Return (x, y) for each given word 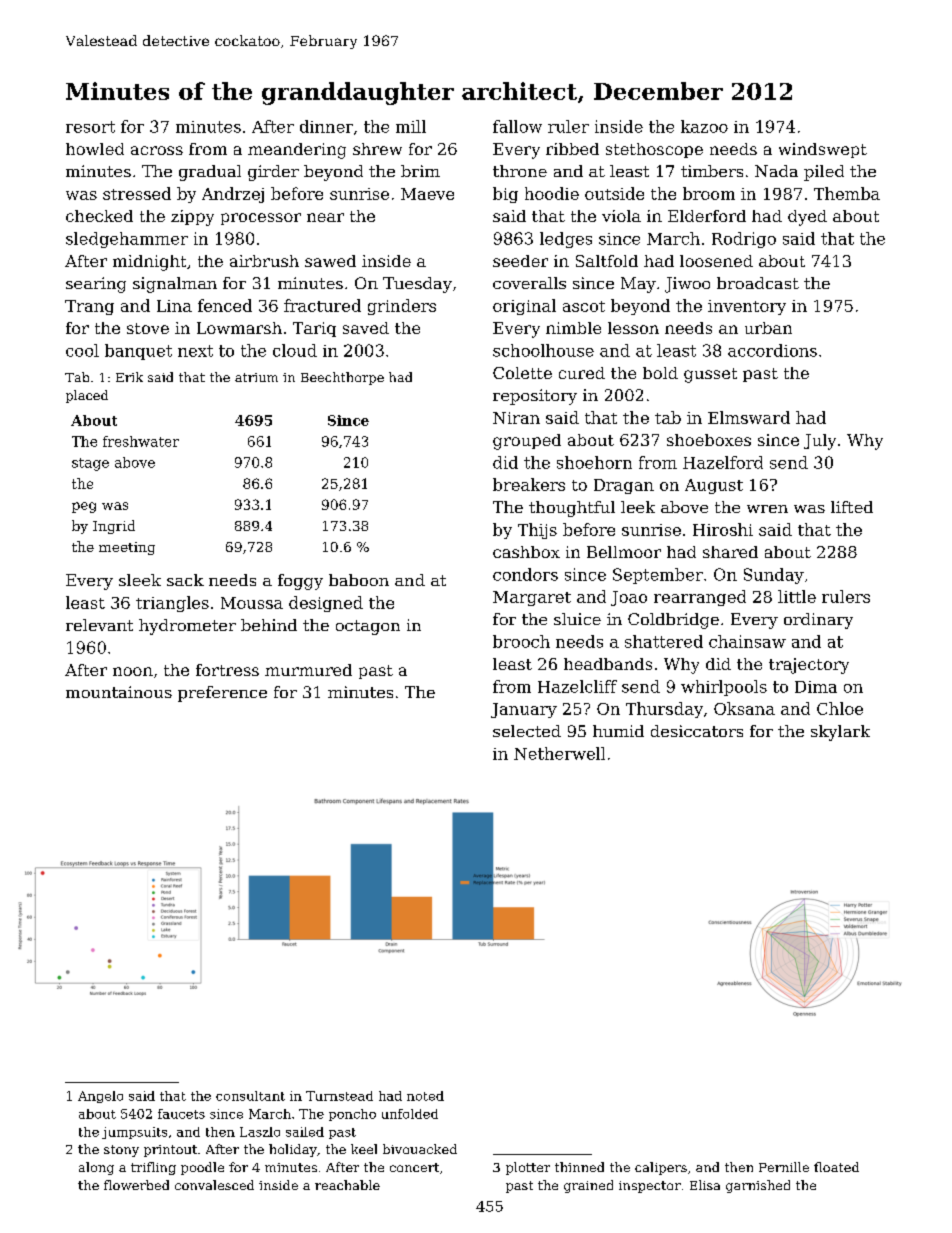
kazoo (704, 126)
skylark (840, 733)
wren (767, 509)
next (195, 351)
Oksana (744, 708)
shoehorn (594, 462)
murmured (308, 670)
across (157, 150)
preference (222, 694)
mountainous (119, 692)
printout (170, 1151)
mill (411, 126)
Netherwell (559, 753)
